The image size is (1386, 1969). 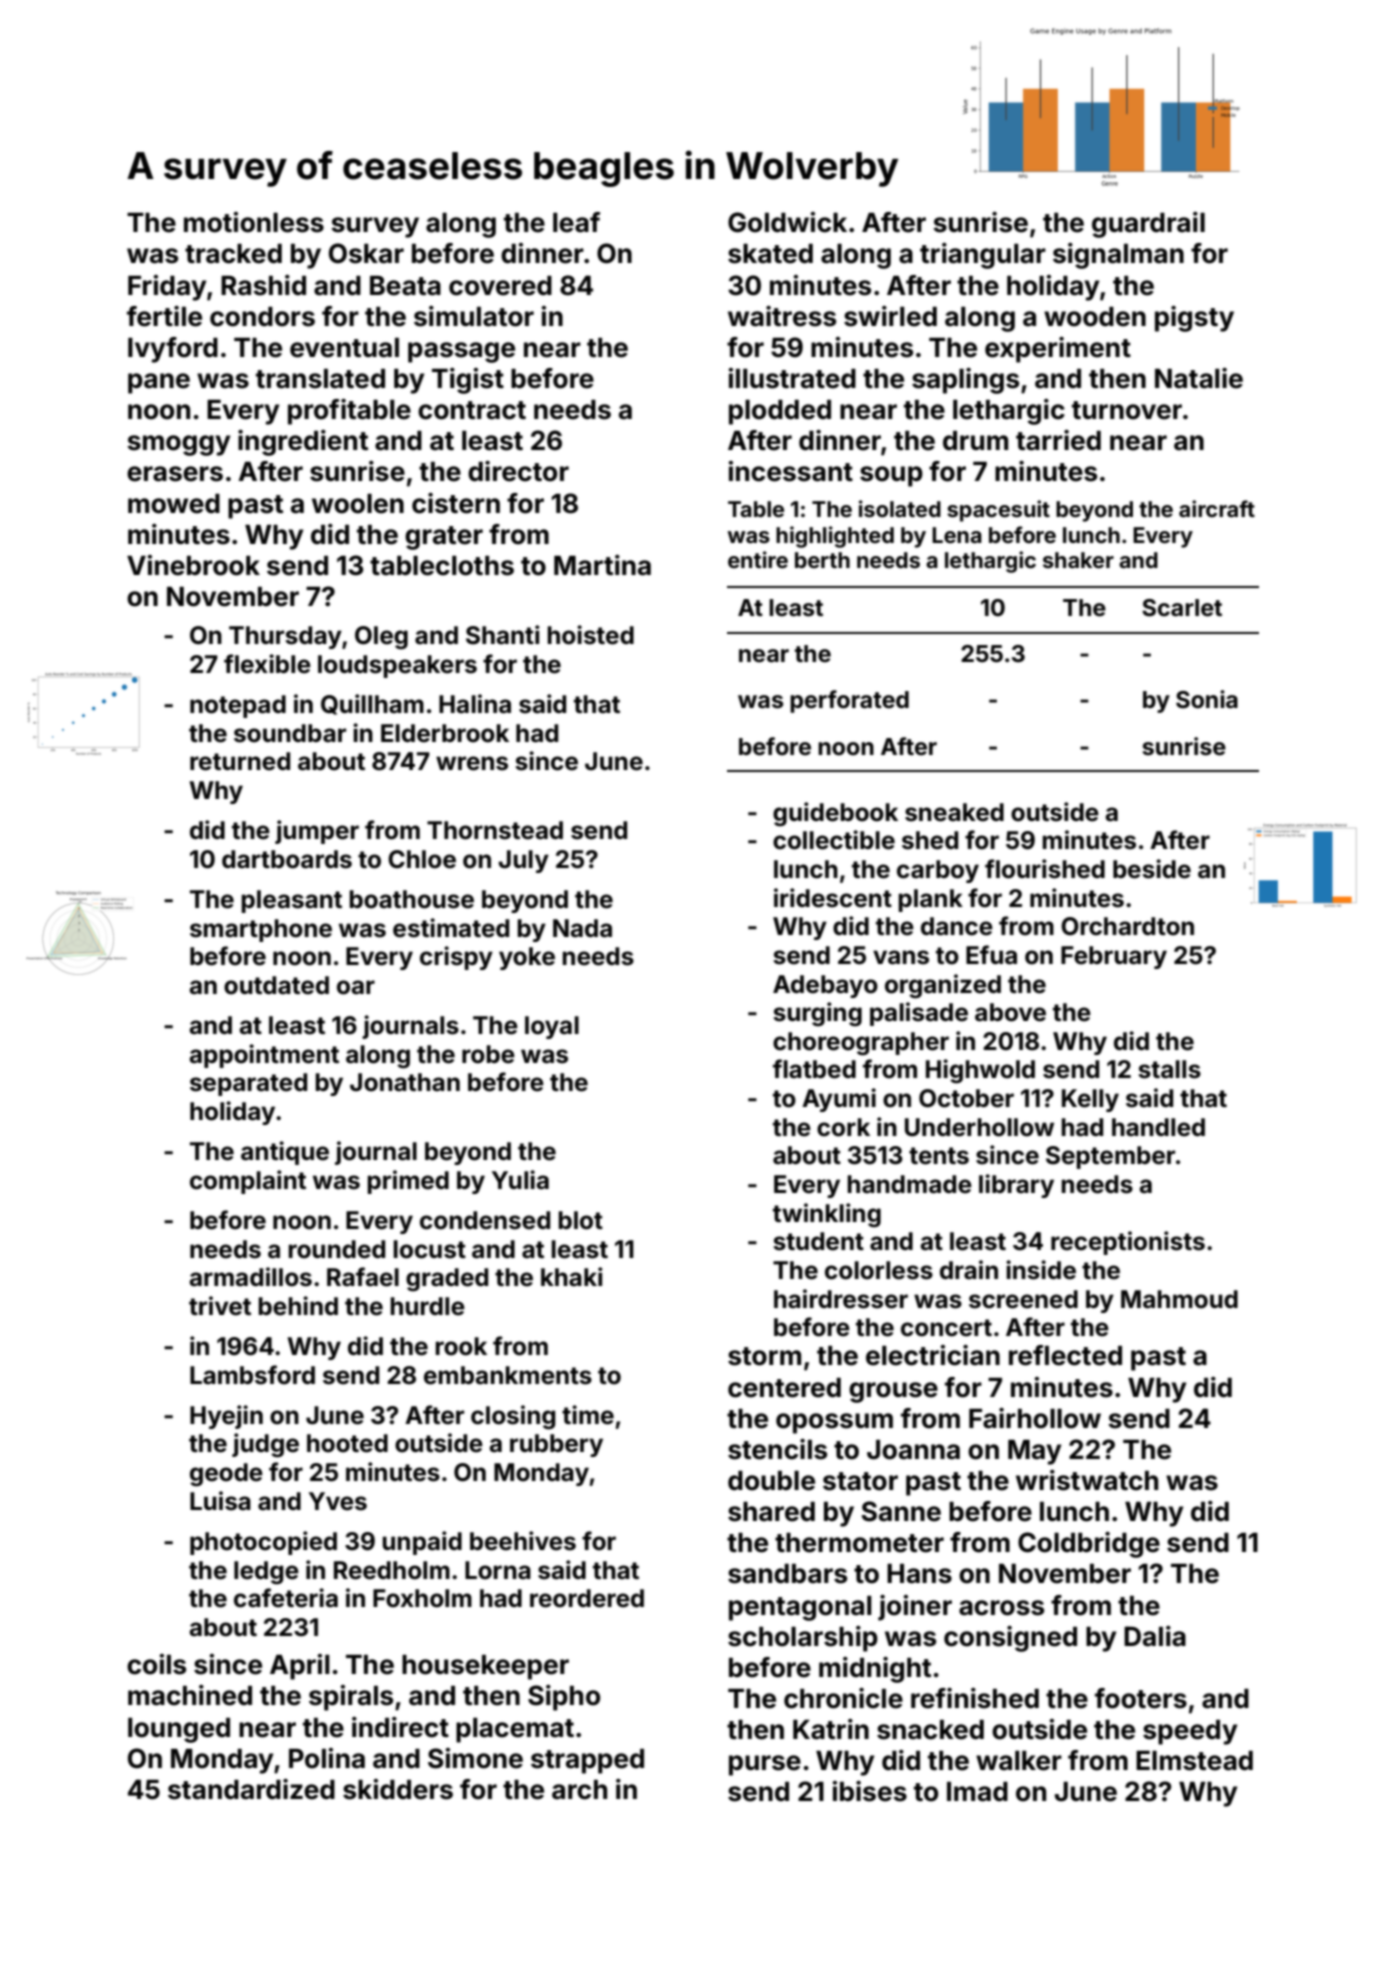 I want to click on translated, so click(x=320, y=379).
